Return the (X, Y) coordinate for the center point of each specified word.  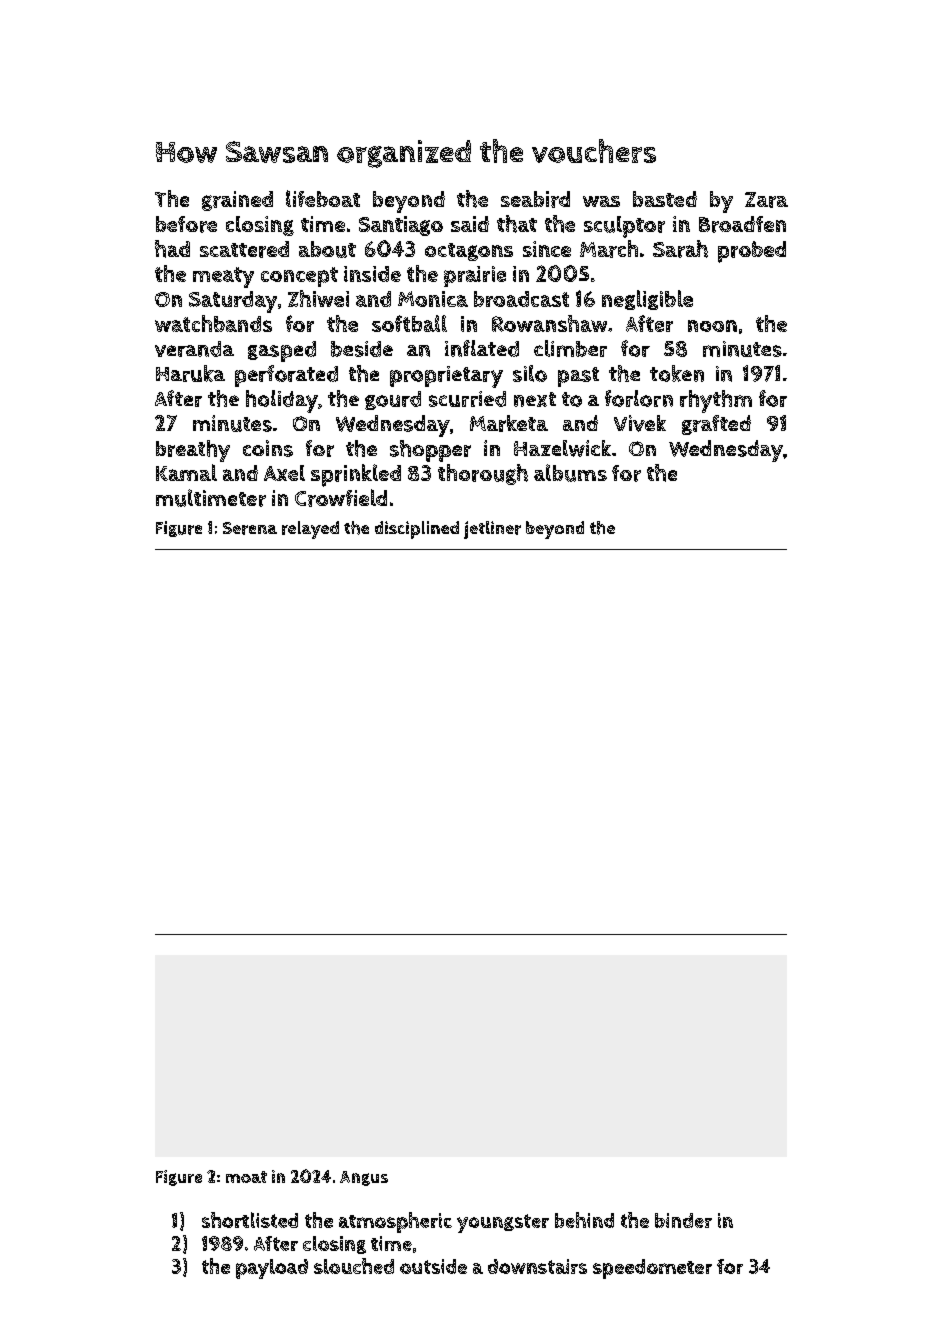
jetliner (492, 530)
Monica (433, 299)
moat (246, 1177)
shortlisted (250, 1220)
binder (683, 1220)
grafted (716, 425)
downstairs (537, 1266)
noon (712, 326)
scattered (244, 249)
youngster (503, 1223)
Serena (250, 528)
